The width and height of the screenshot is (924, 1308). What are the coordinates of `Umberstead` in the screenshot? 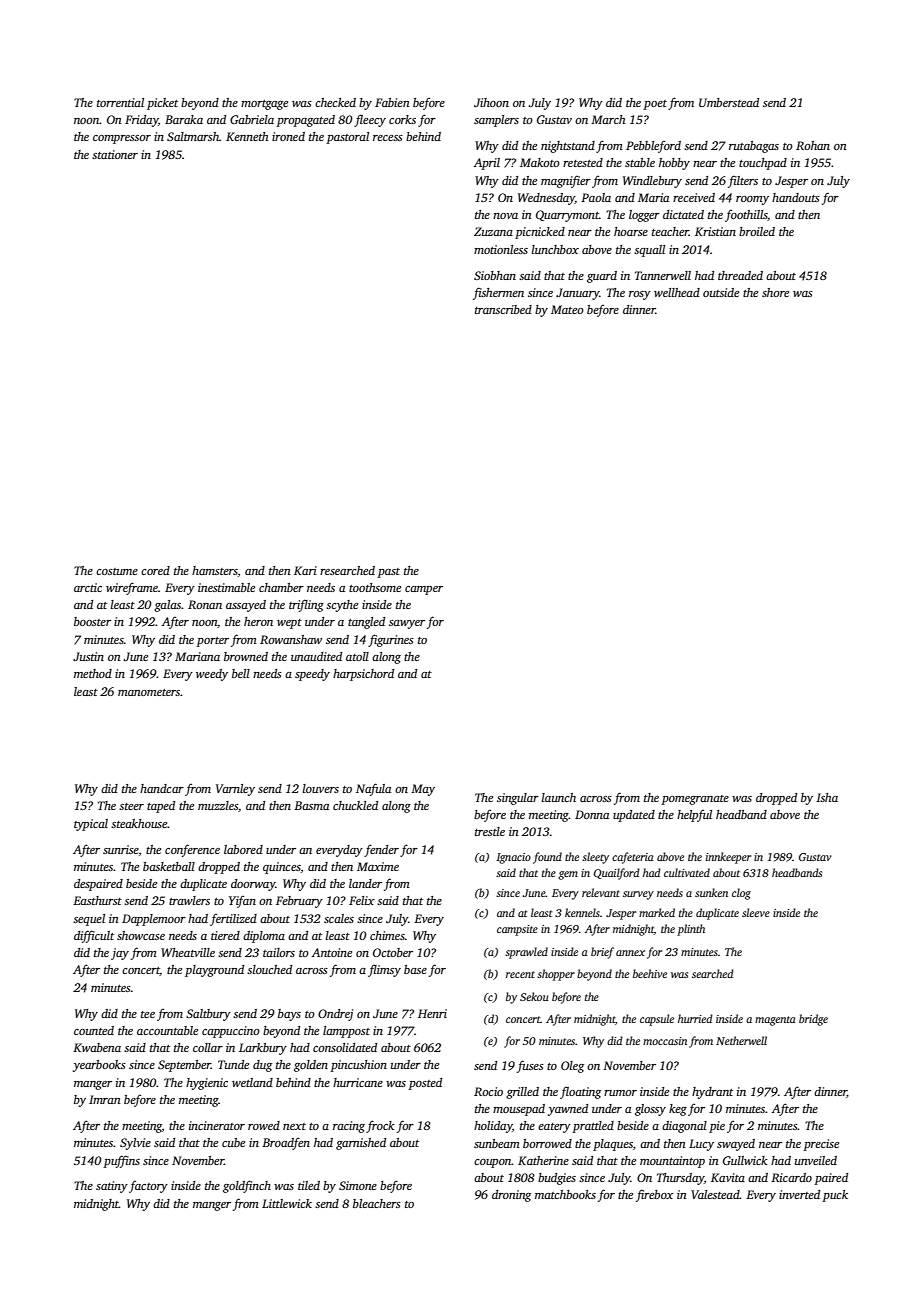 It's located at (729, 102).
